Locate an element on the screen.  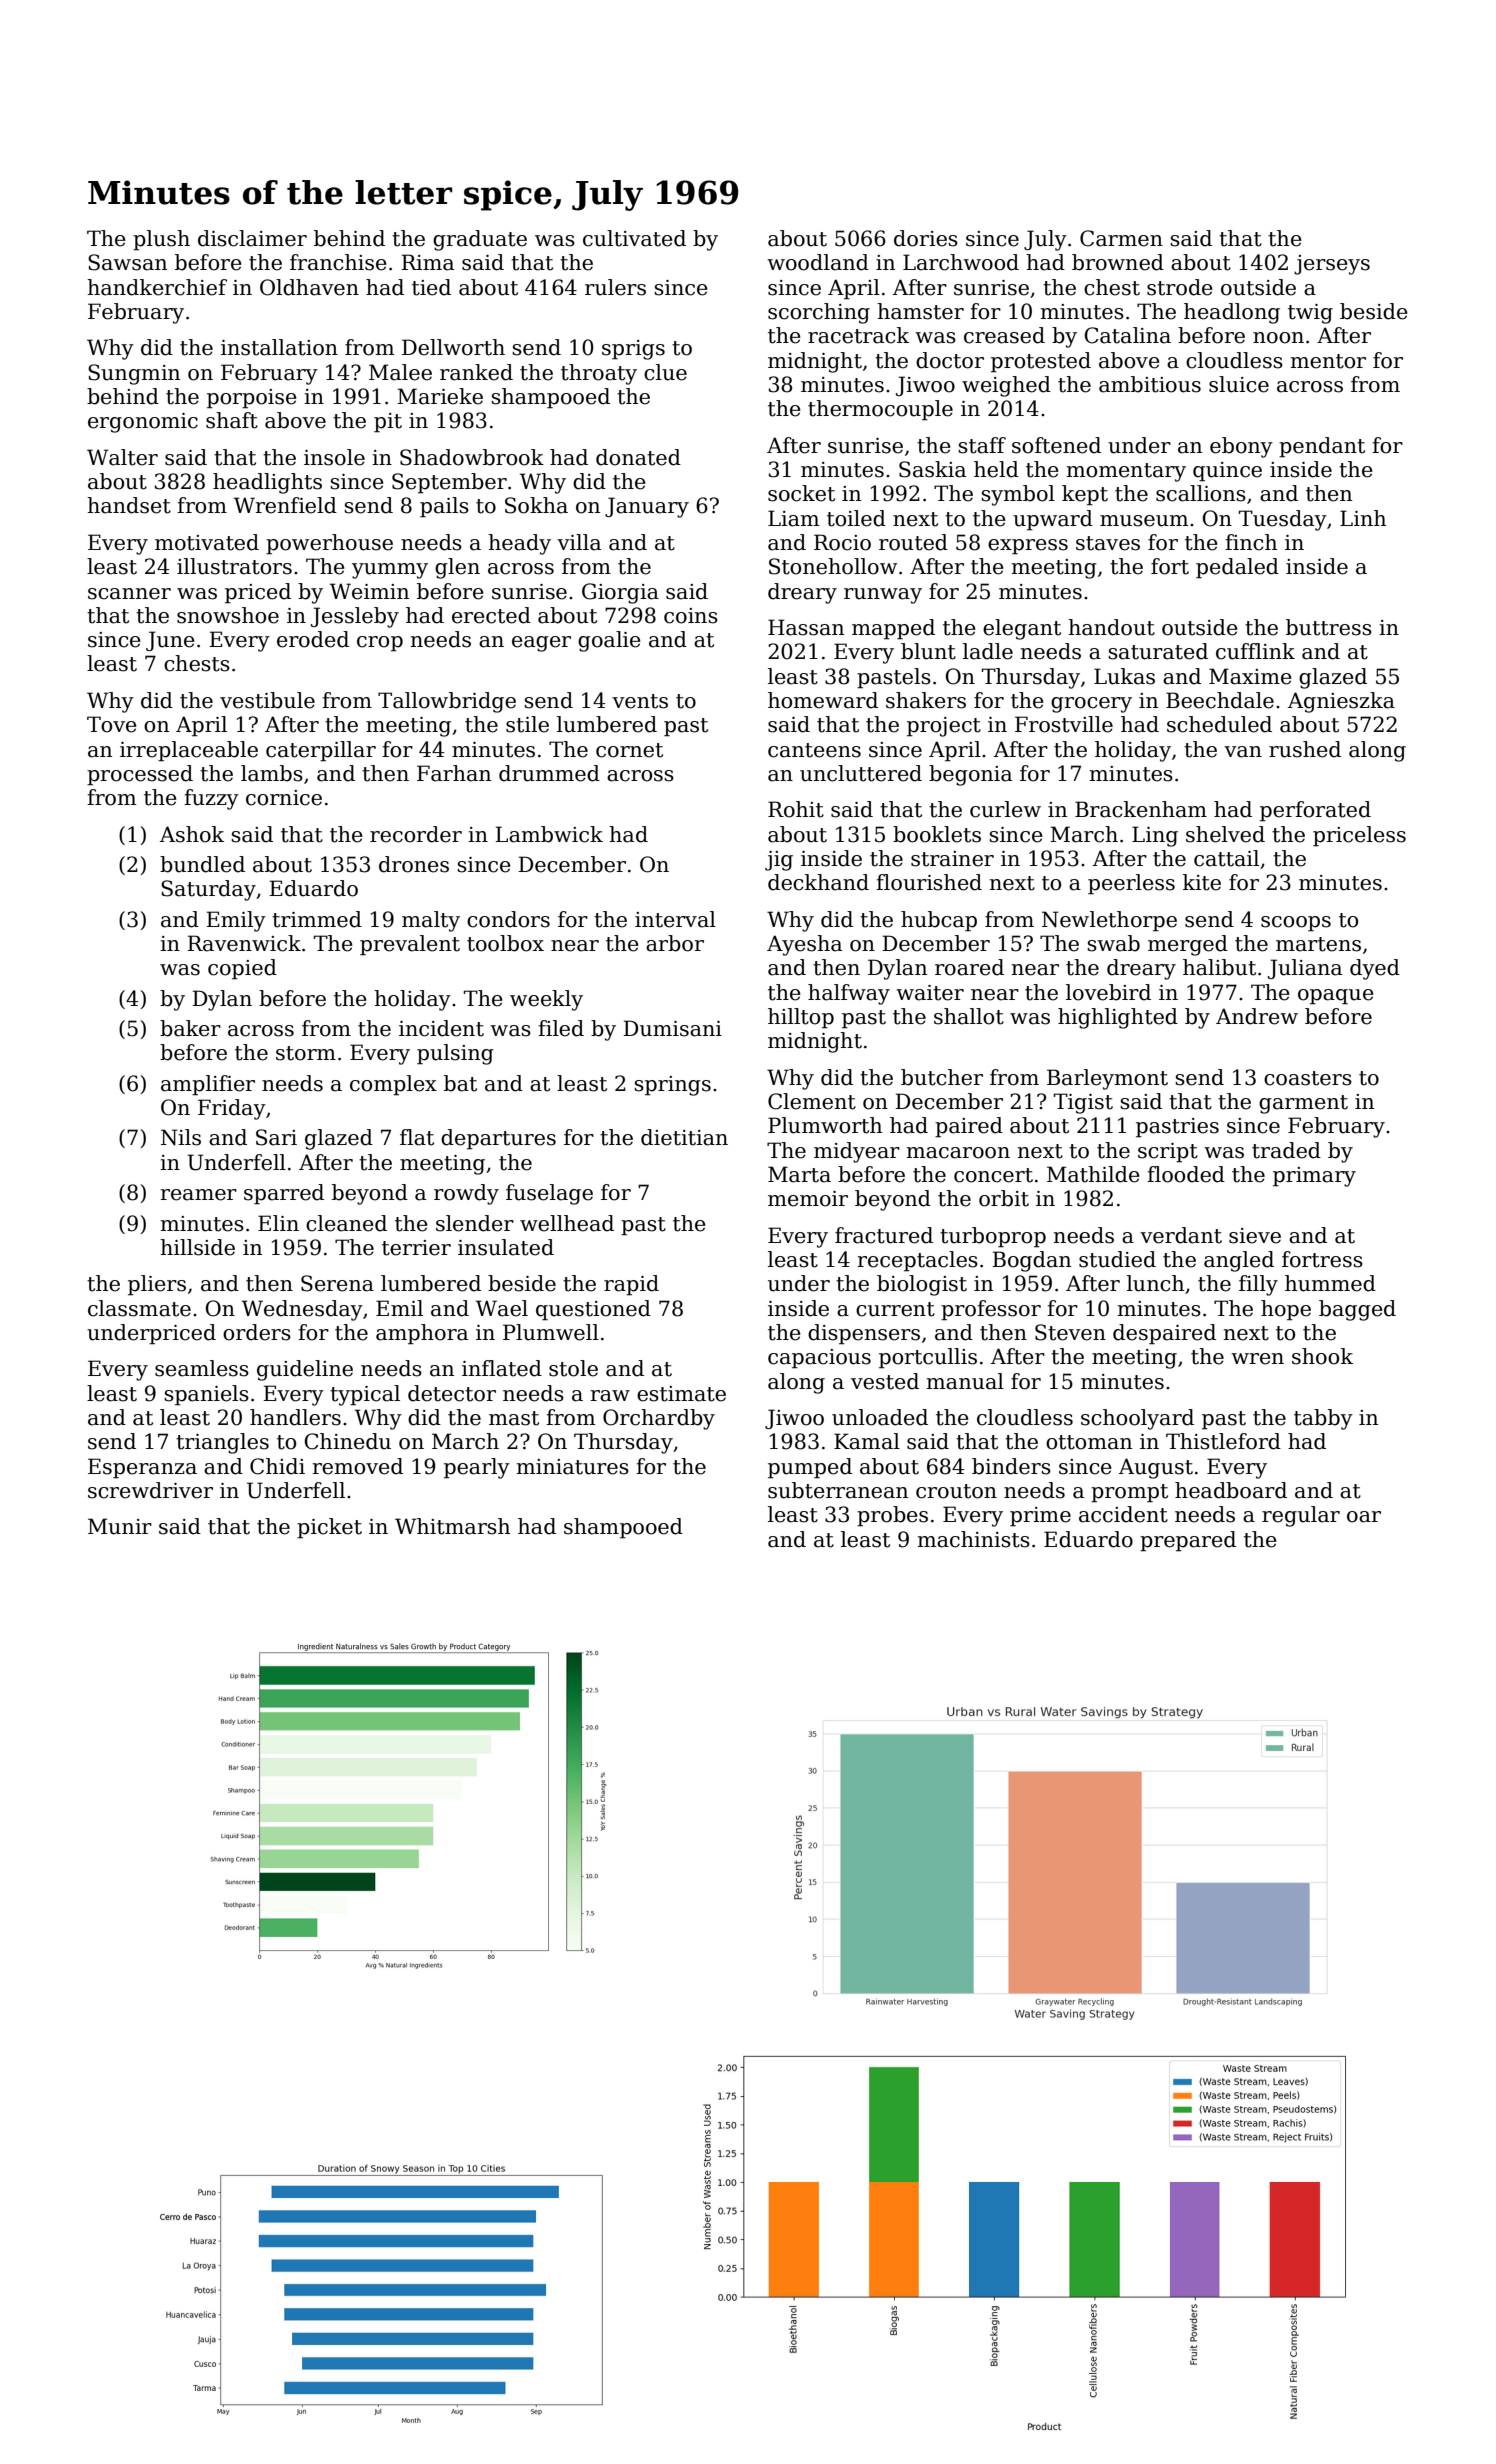
prevalent is located at coordinates (410, 945).
